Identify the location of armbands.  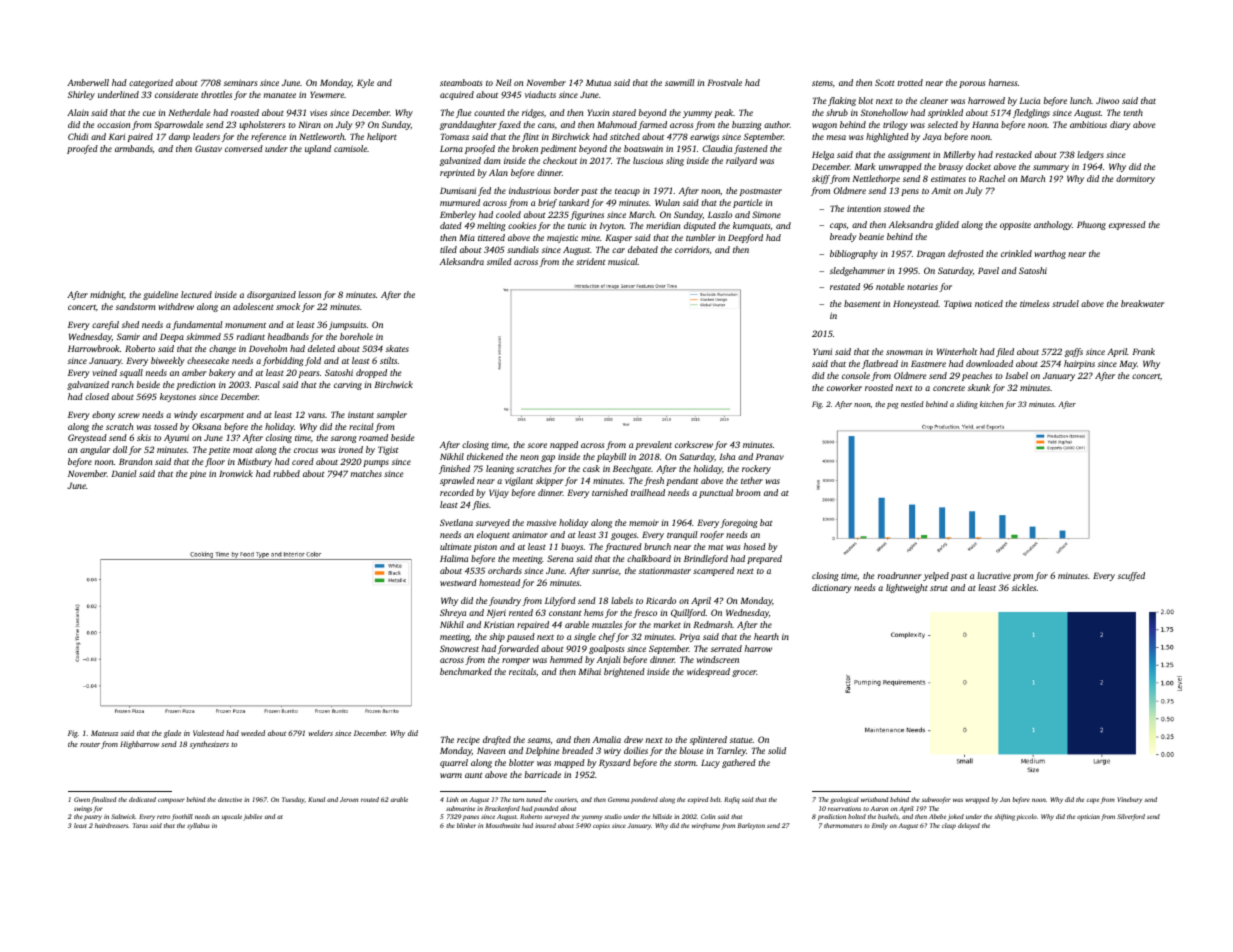
(134, 148).
